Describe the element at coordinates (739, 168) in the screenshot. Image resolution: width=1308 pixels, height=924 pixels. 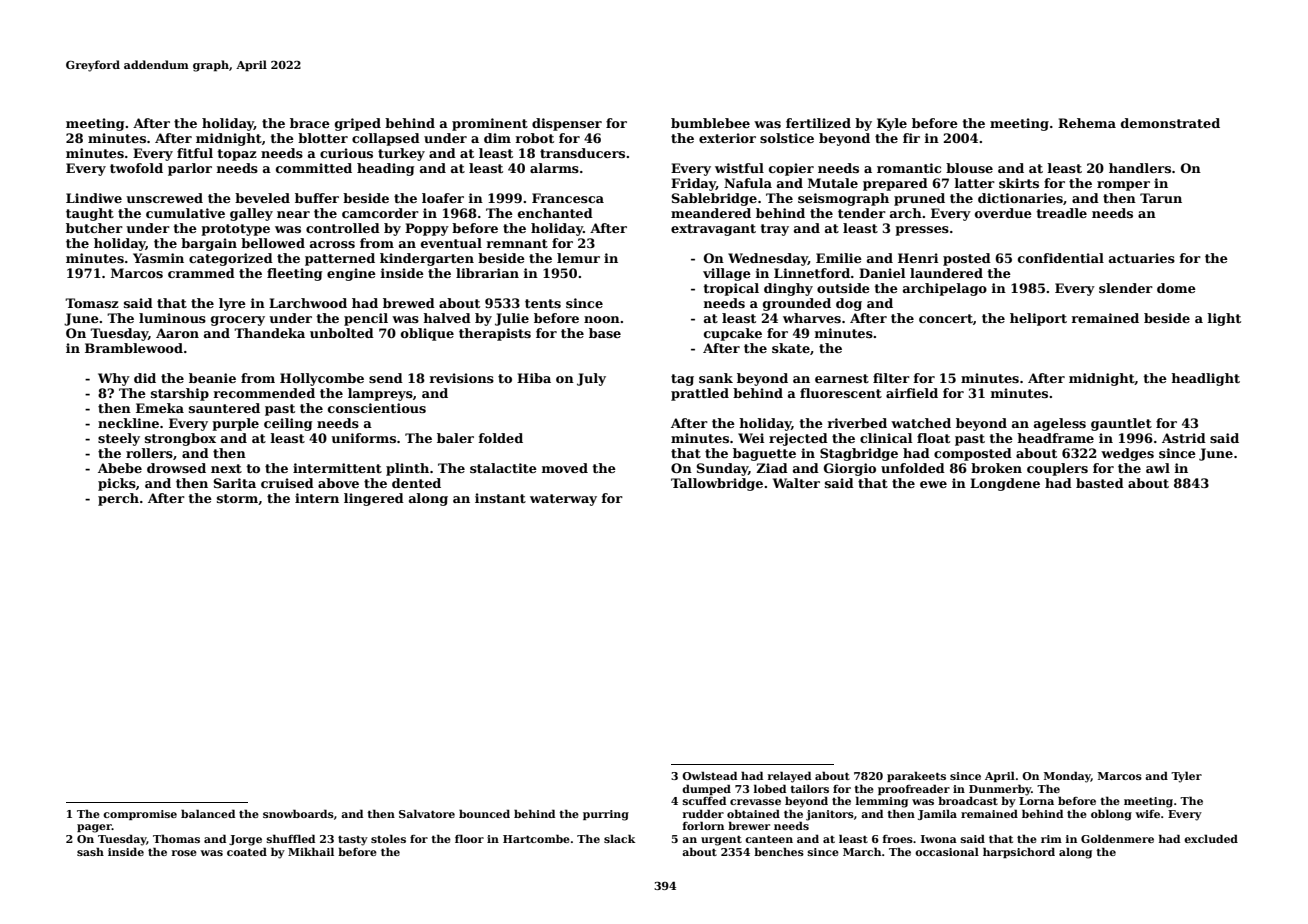
I see `wistful` at that location.
